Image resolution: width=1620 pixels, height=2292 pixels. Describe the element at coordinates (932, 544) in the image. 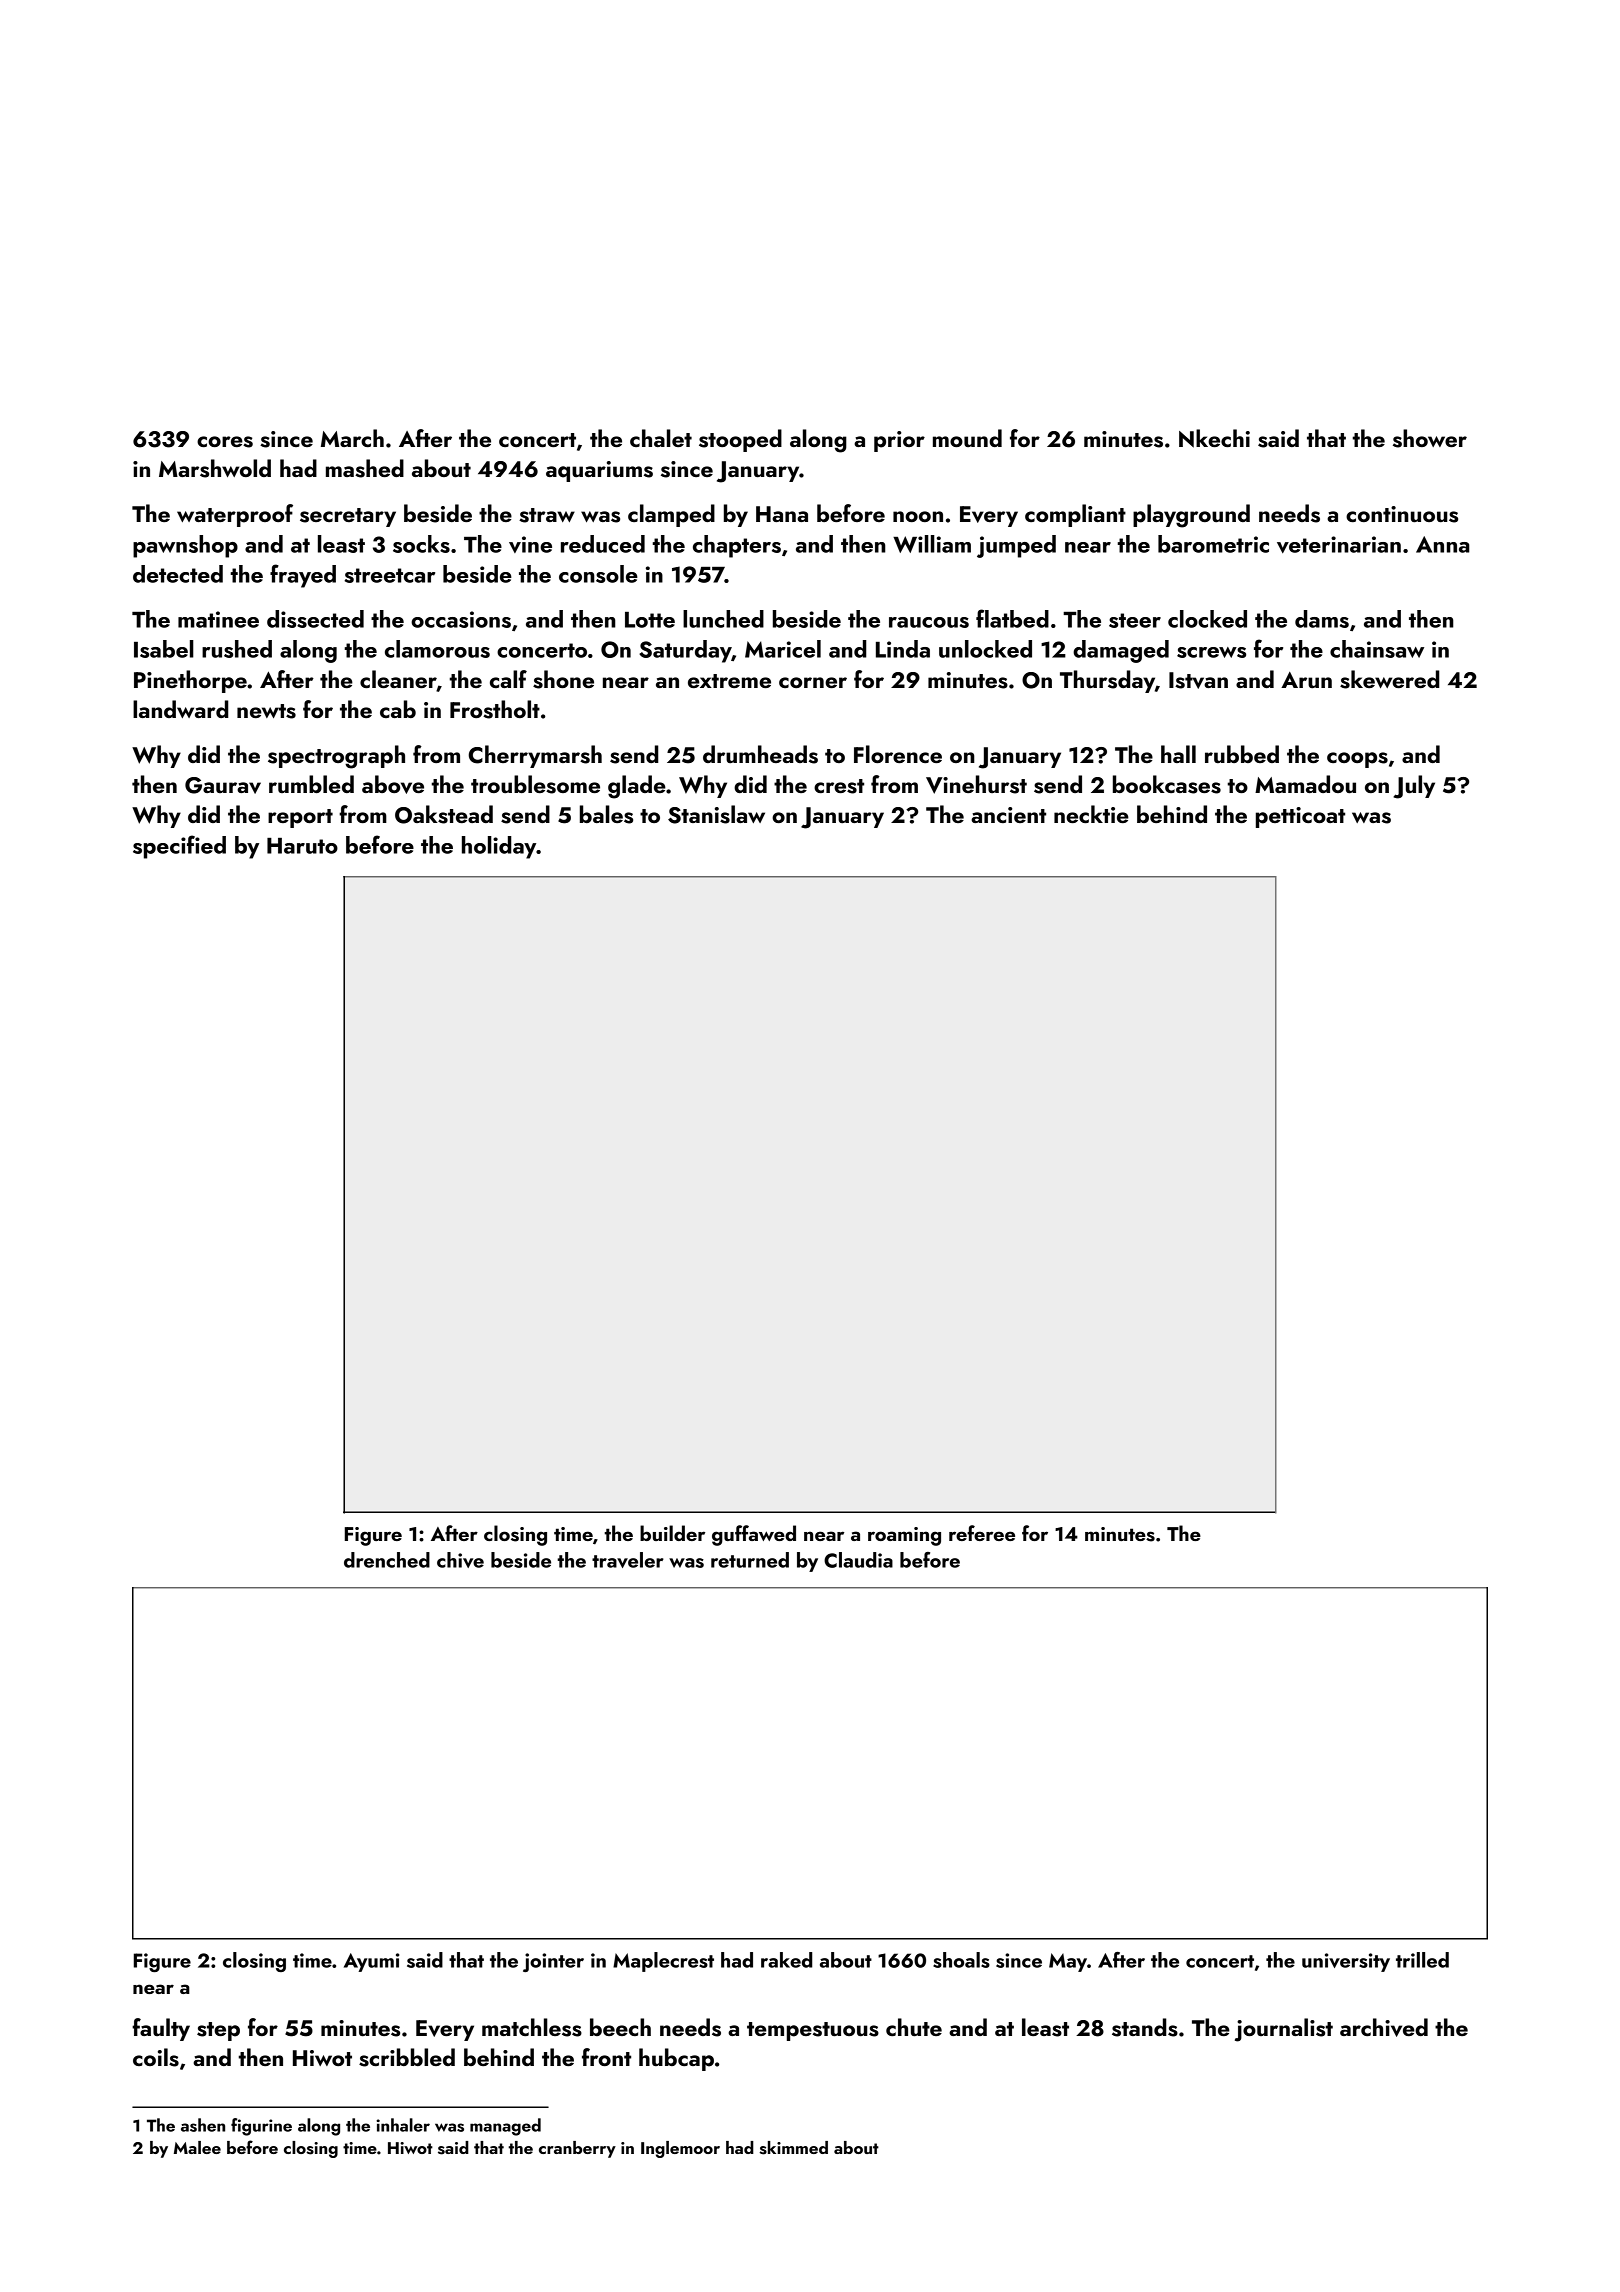

I see `William` at that location.
